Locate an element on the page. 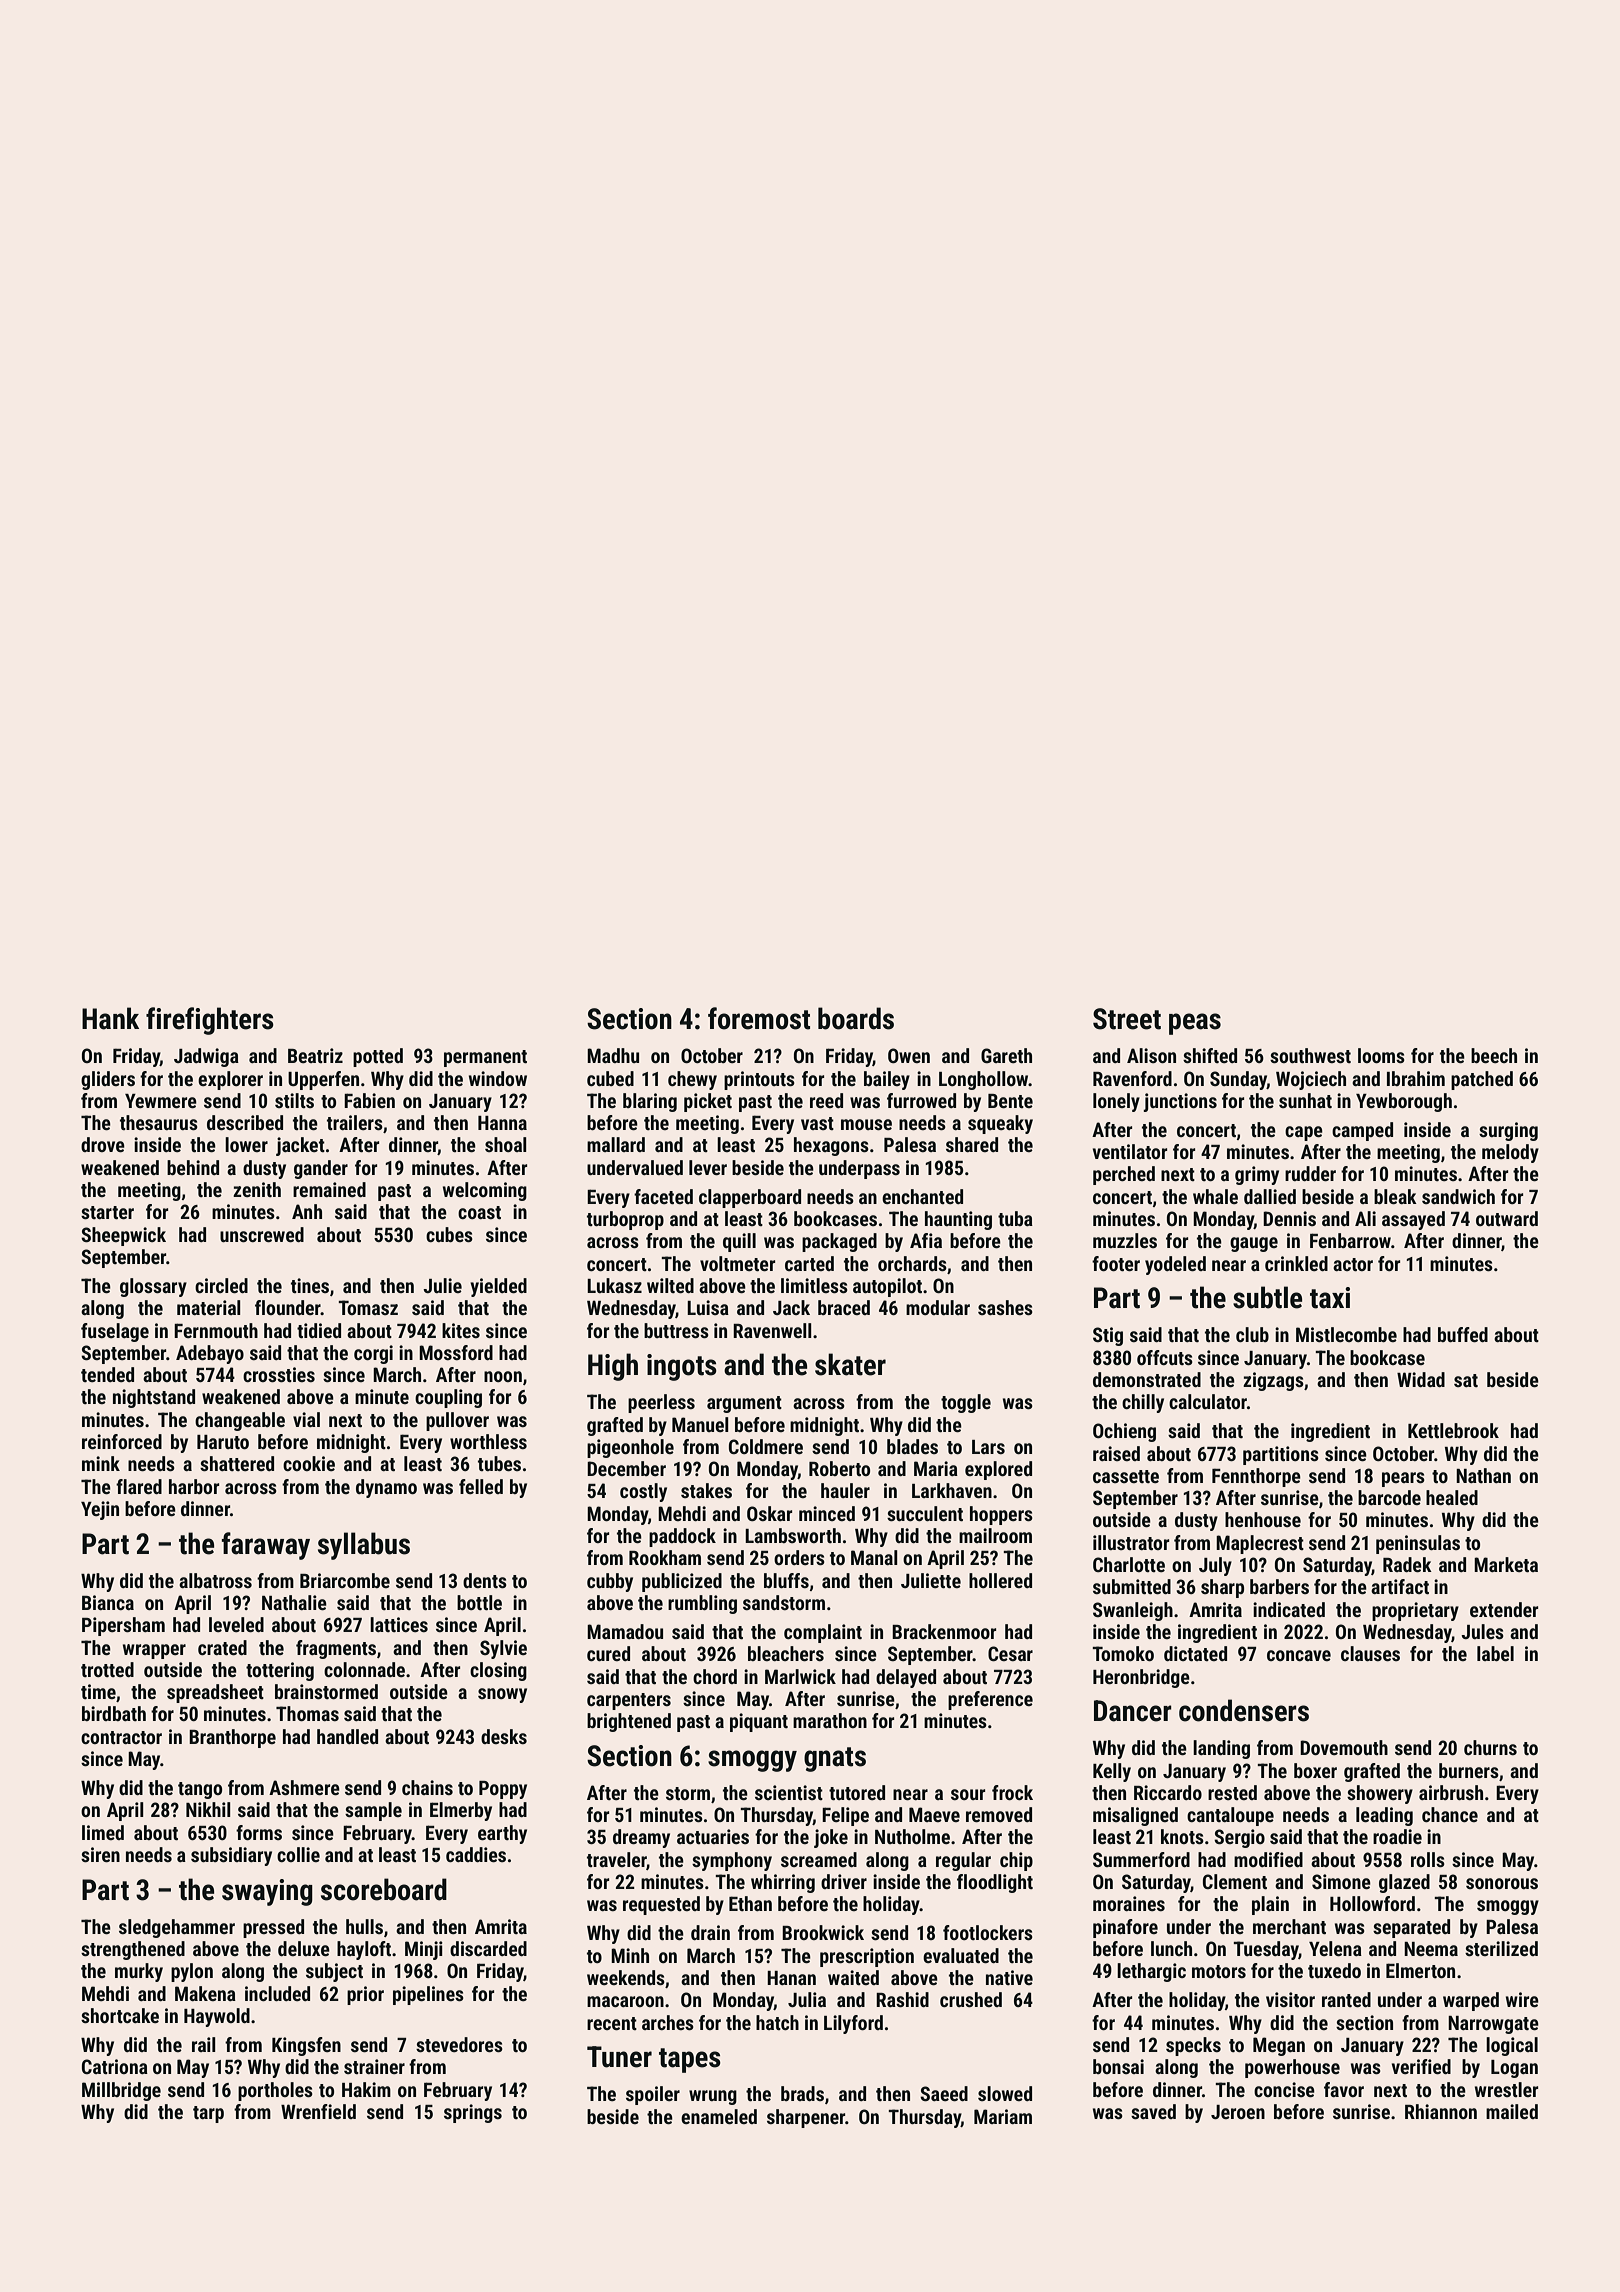  Lambsworth is located at coordinates (793, 1535).
